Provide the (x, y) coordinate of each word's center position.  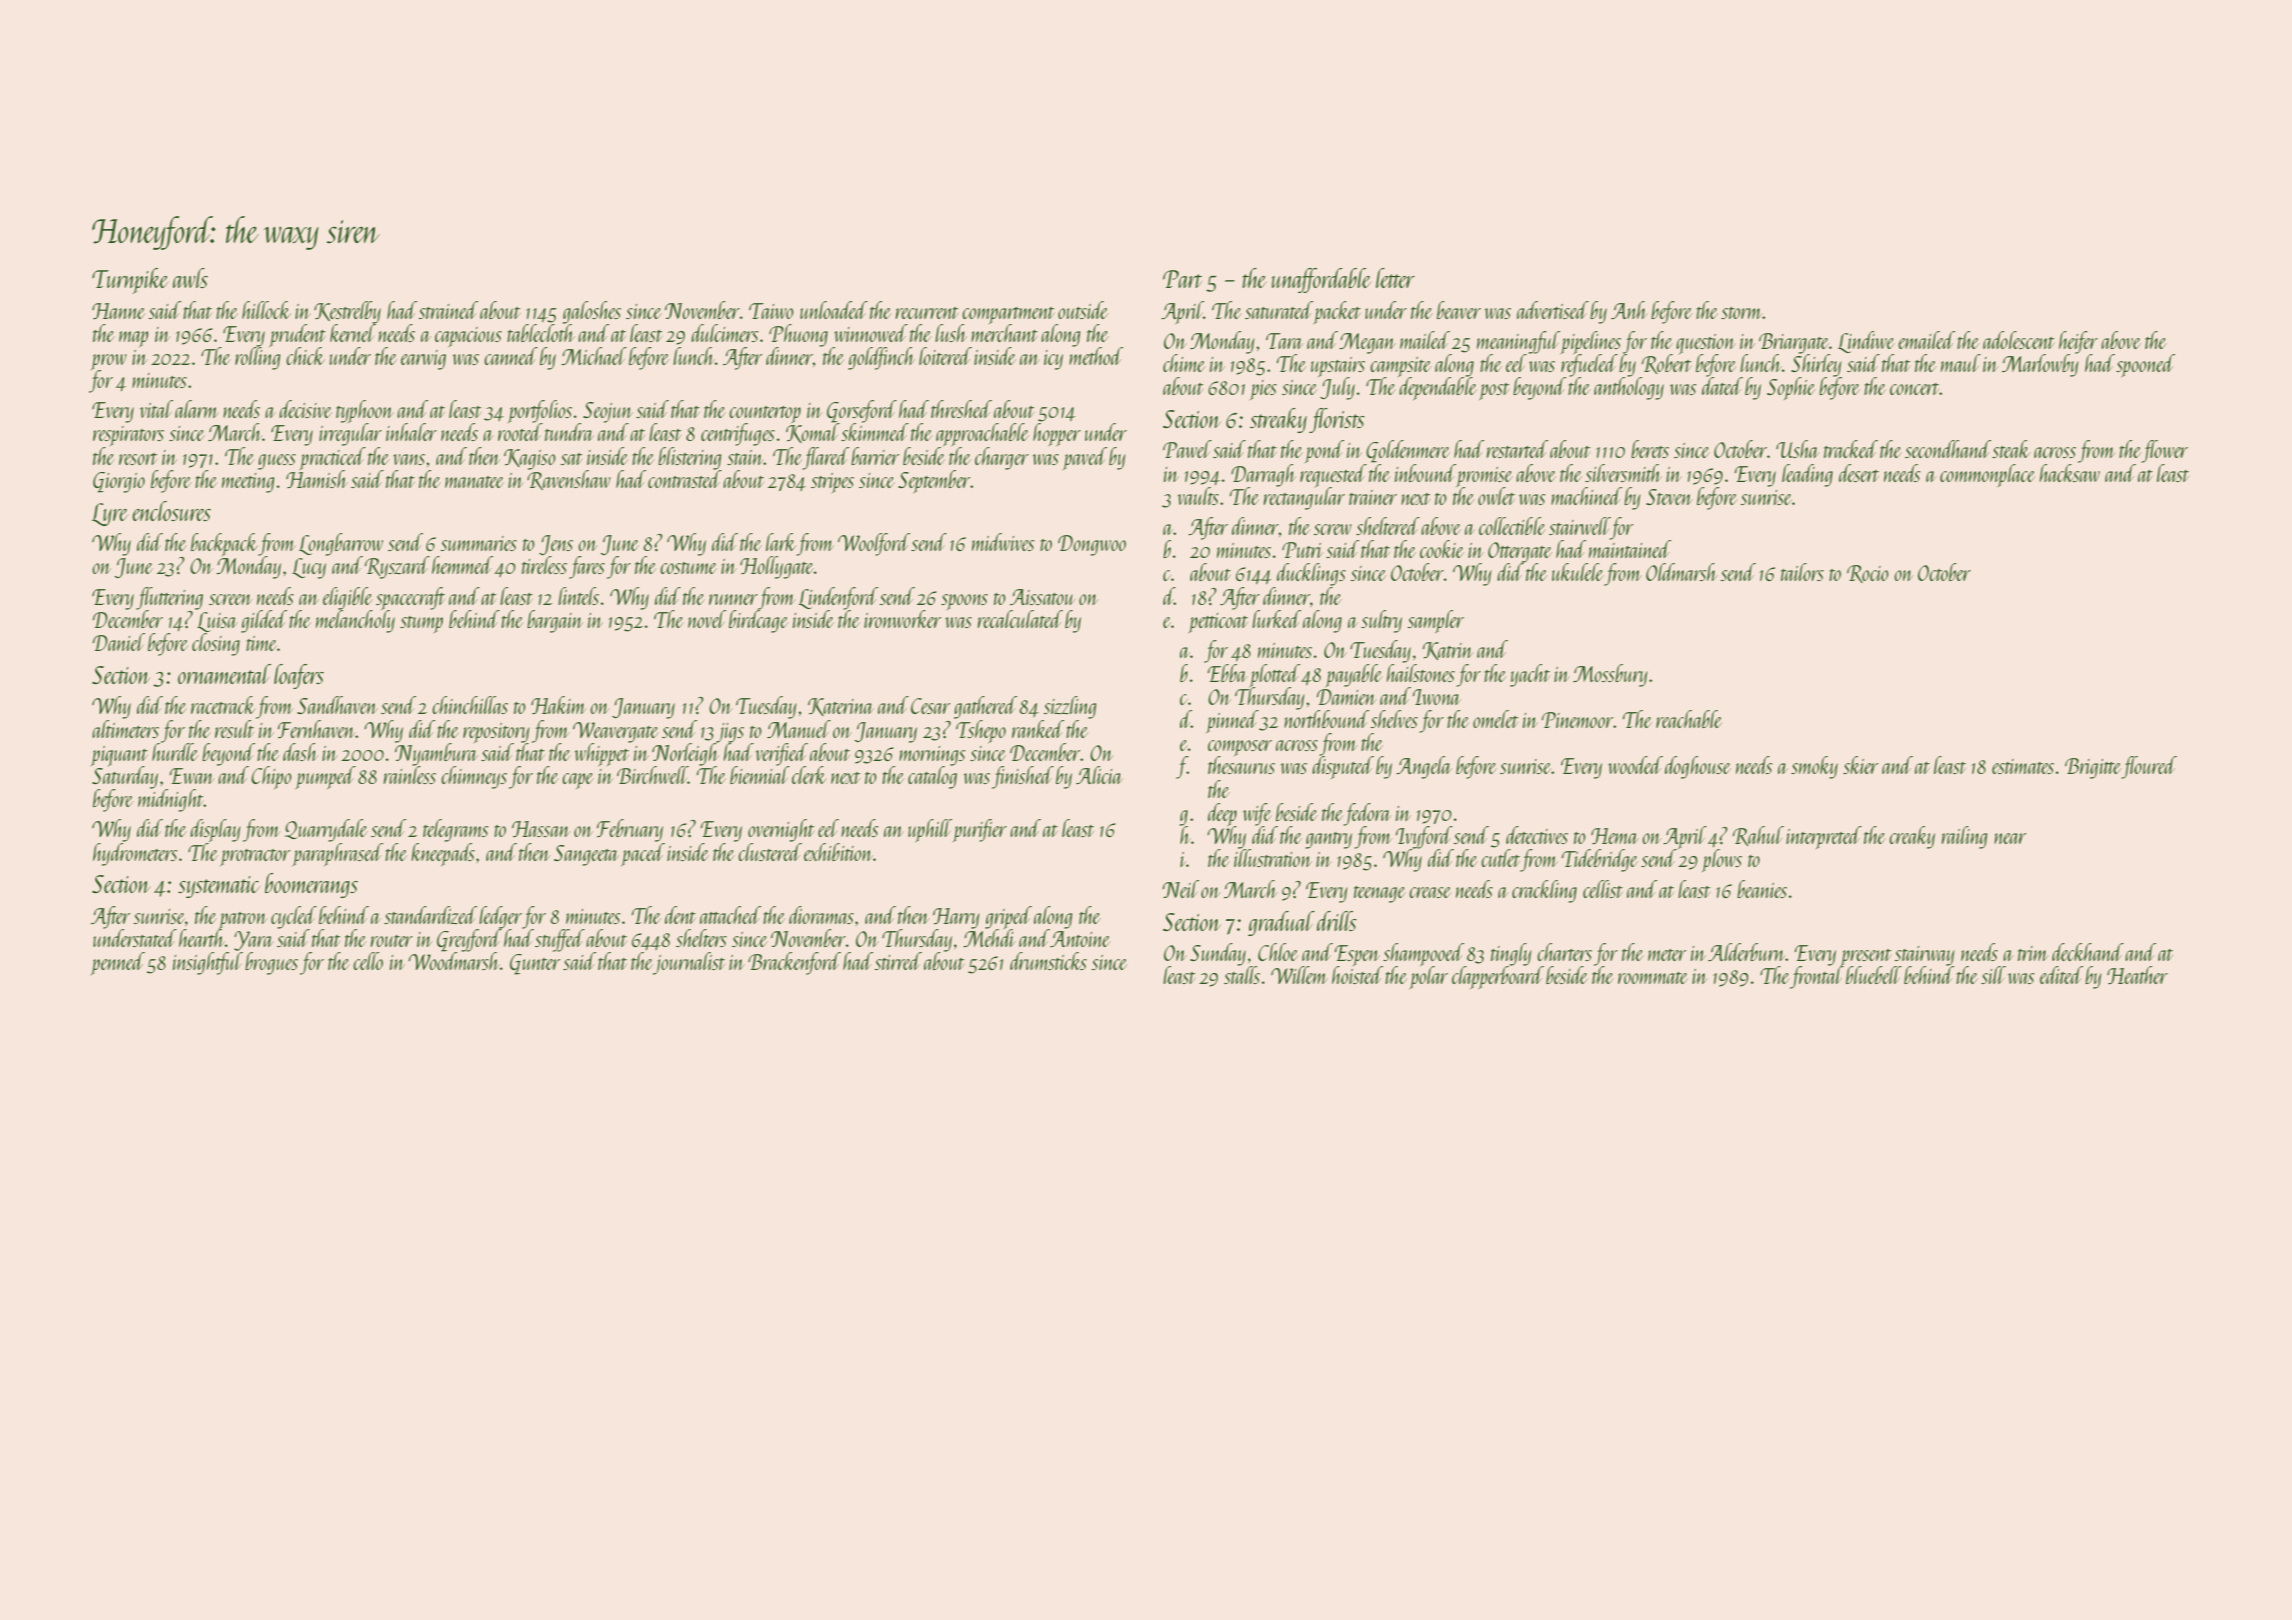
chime (1184, 363)
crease (1430, 892)
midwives (1003, 542)
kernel (353, 332)
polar (1429, 978)
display (215, 830)
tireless (544, 565)
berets (1650, 449)
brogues (271, 963)
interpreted (1824, 837)
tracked (1851, 449)
